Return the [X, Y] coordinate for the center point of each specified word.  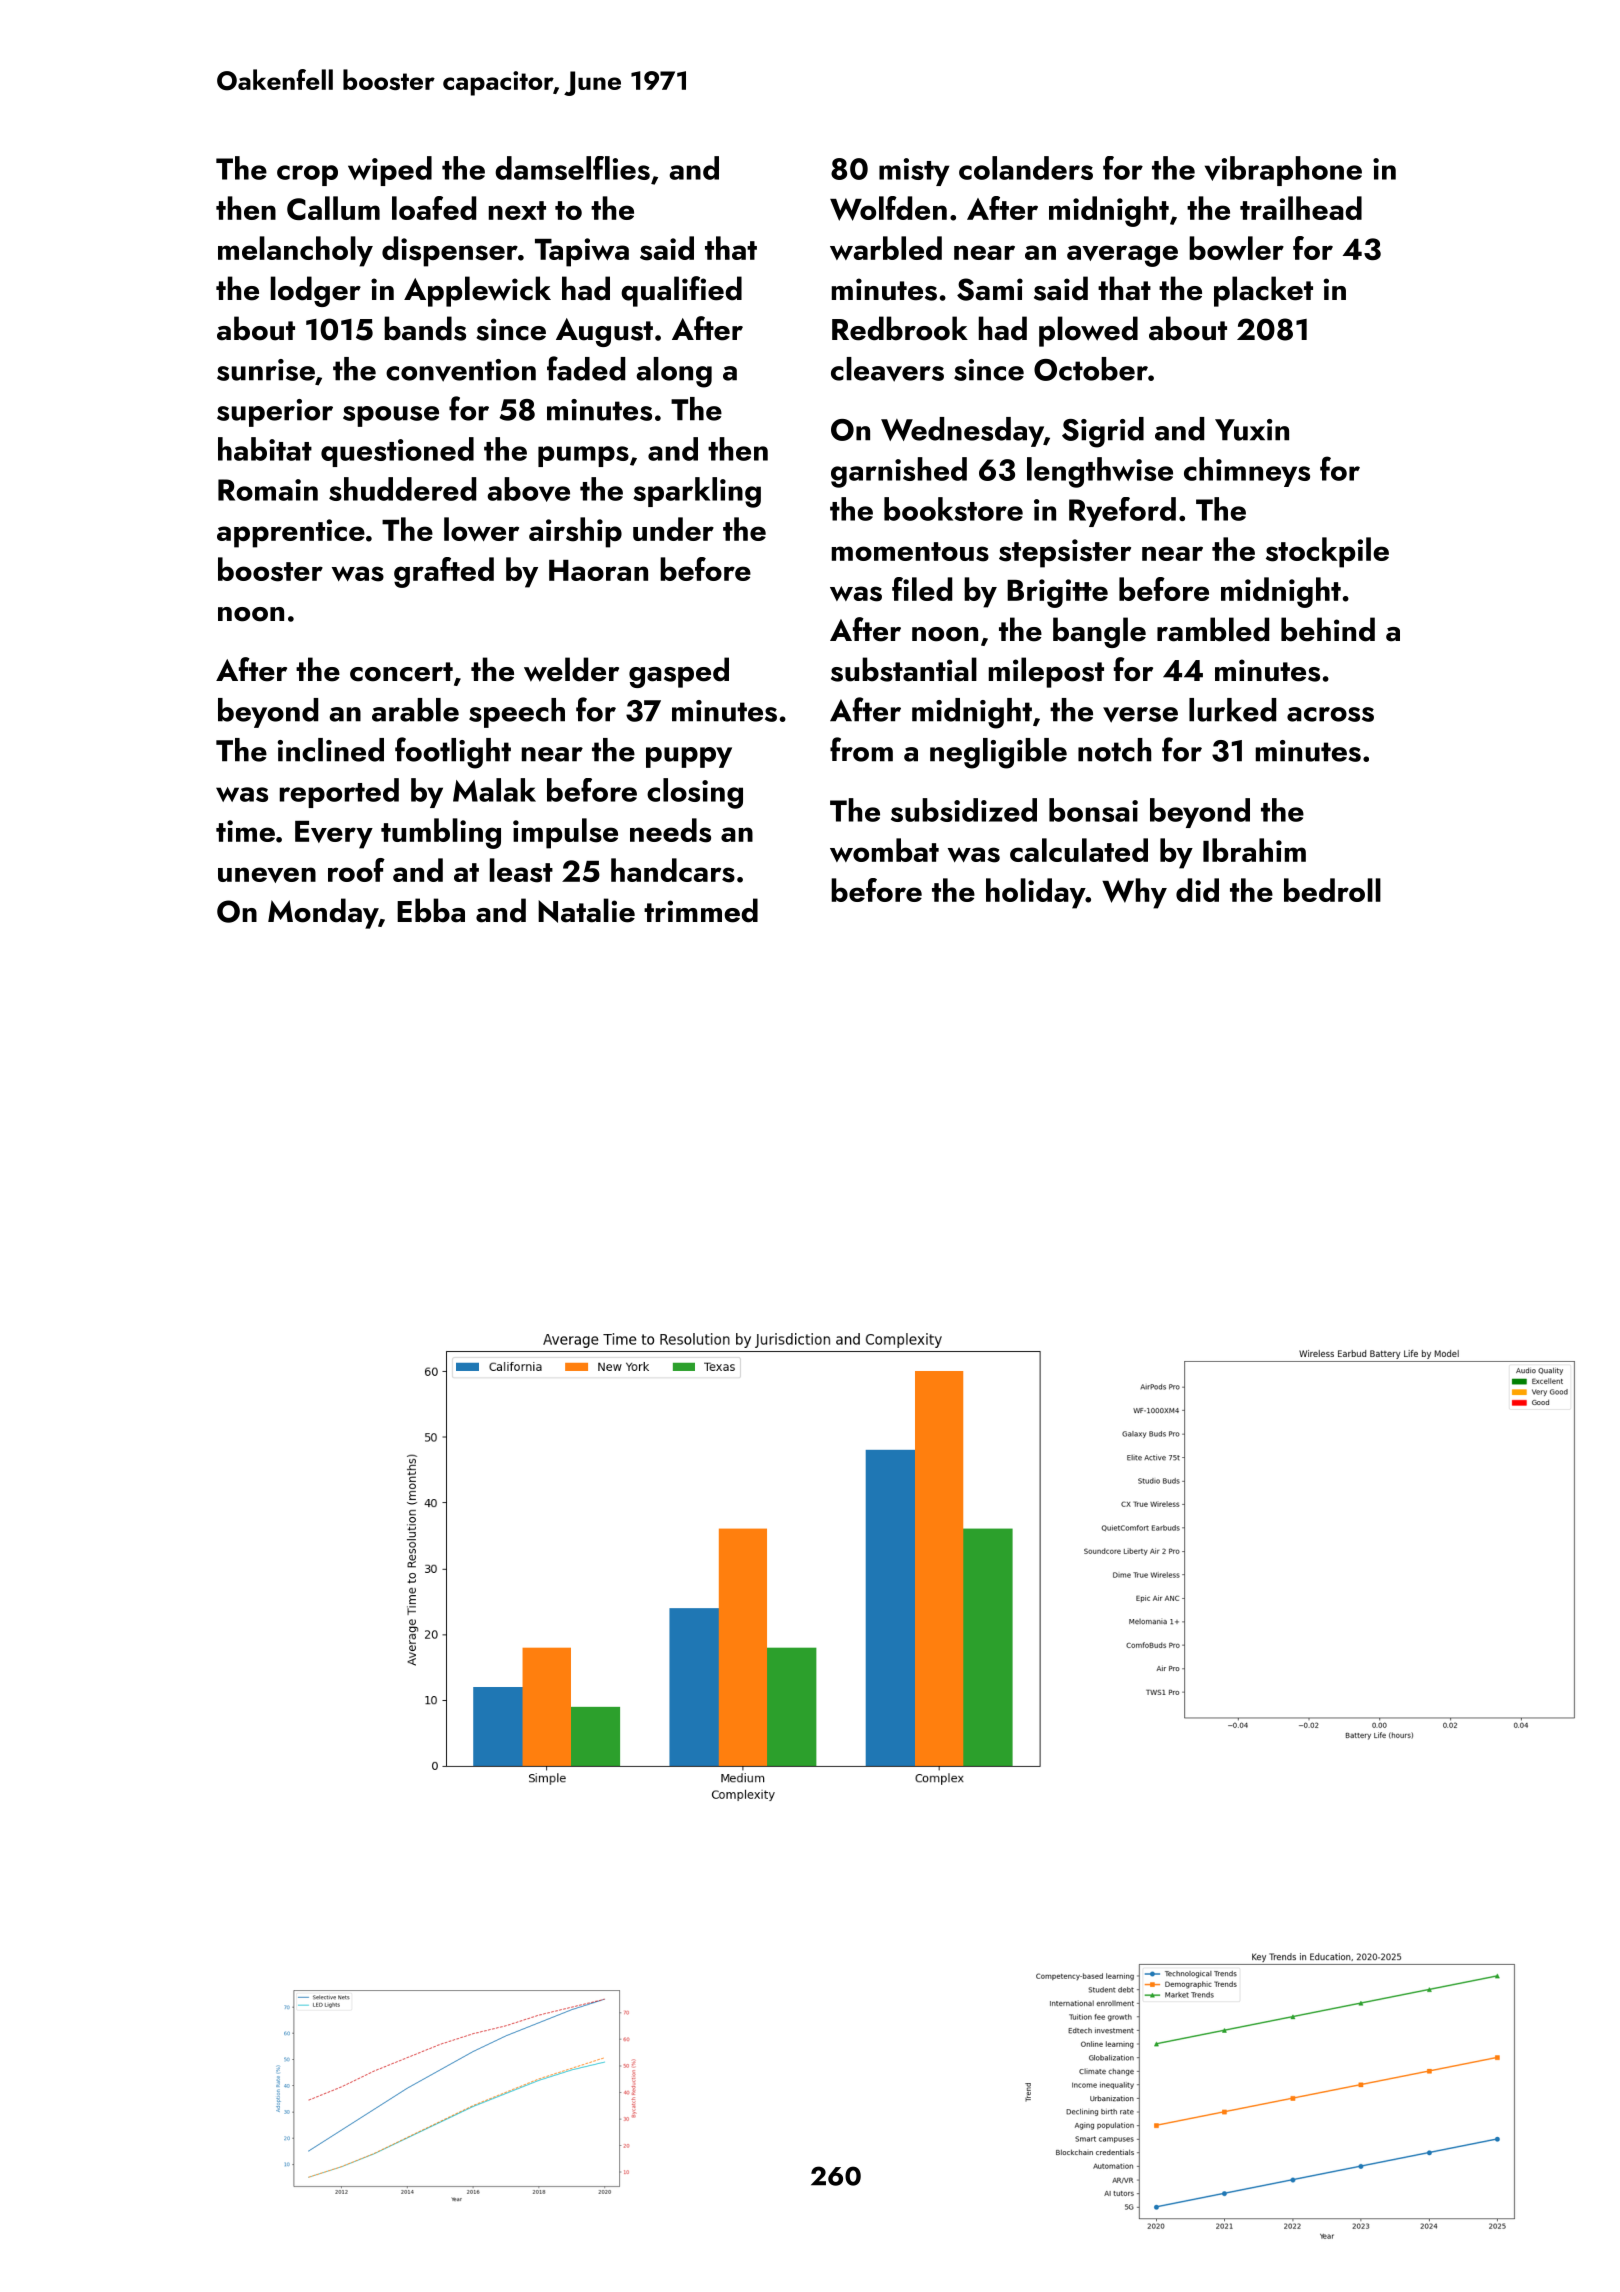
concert [401, 672]
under [673, 529]
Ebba [431, 910]
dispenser [450, 251]
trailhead [1301, 208]
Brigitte [1057, 593]
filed [922, 589]
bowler [1236, 248]
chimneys [1247, 472]
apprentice [291, 533]
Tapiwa [582, 252]
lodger [316, 291]
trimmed [701, 910]
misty [914, 172]
